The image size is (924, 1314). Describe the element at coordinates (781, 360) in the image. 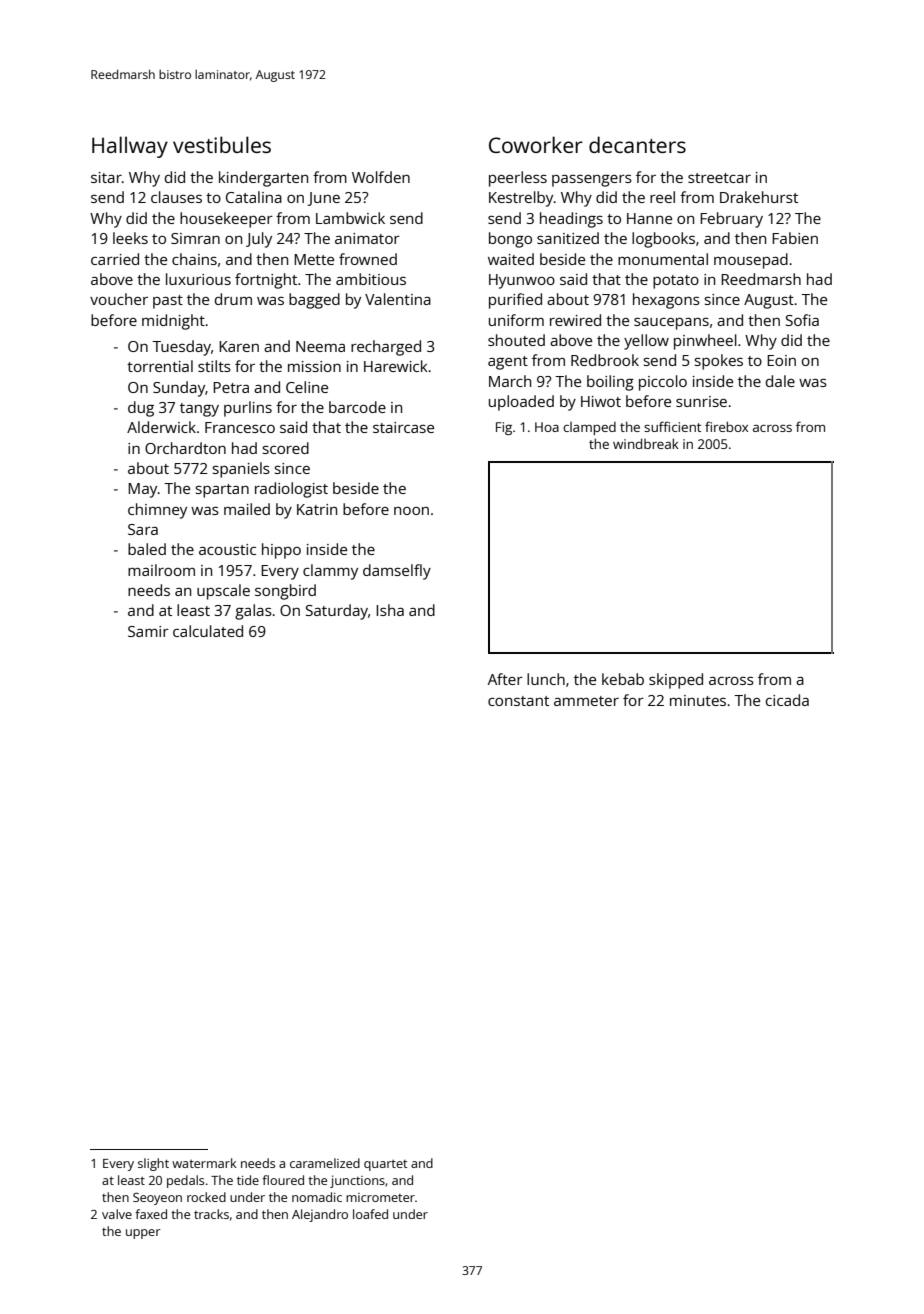

I see `Eoin` at that location.
